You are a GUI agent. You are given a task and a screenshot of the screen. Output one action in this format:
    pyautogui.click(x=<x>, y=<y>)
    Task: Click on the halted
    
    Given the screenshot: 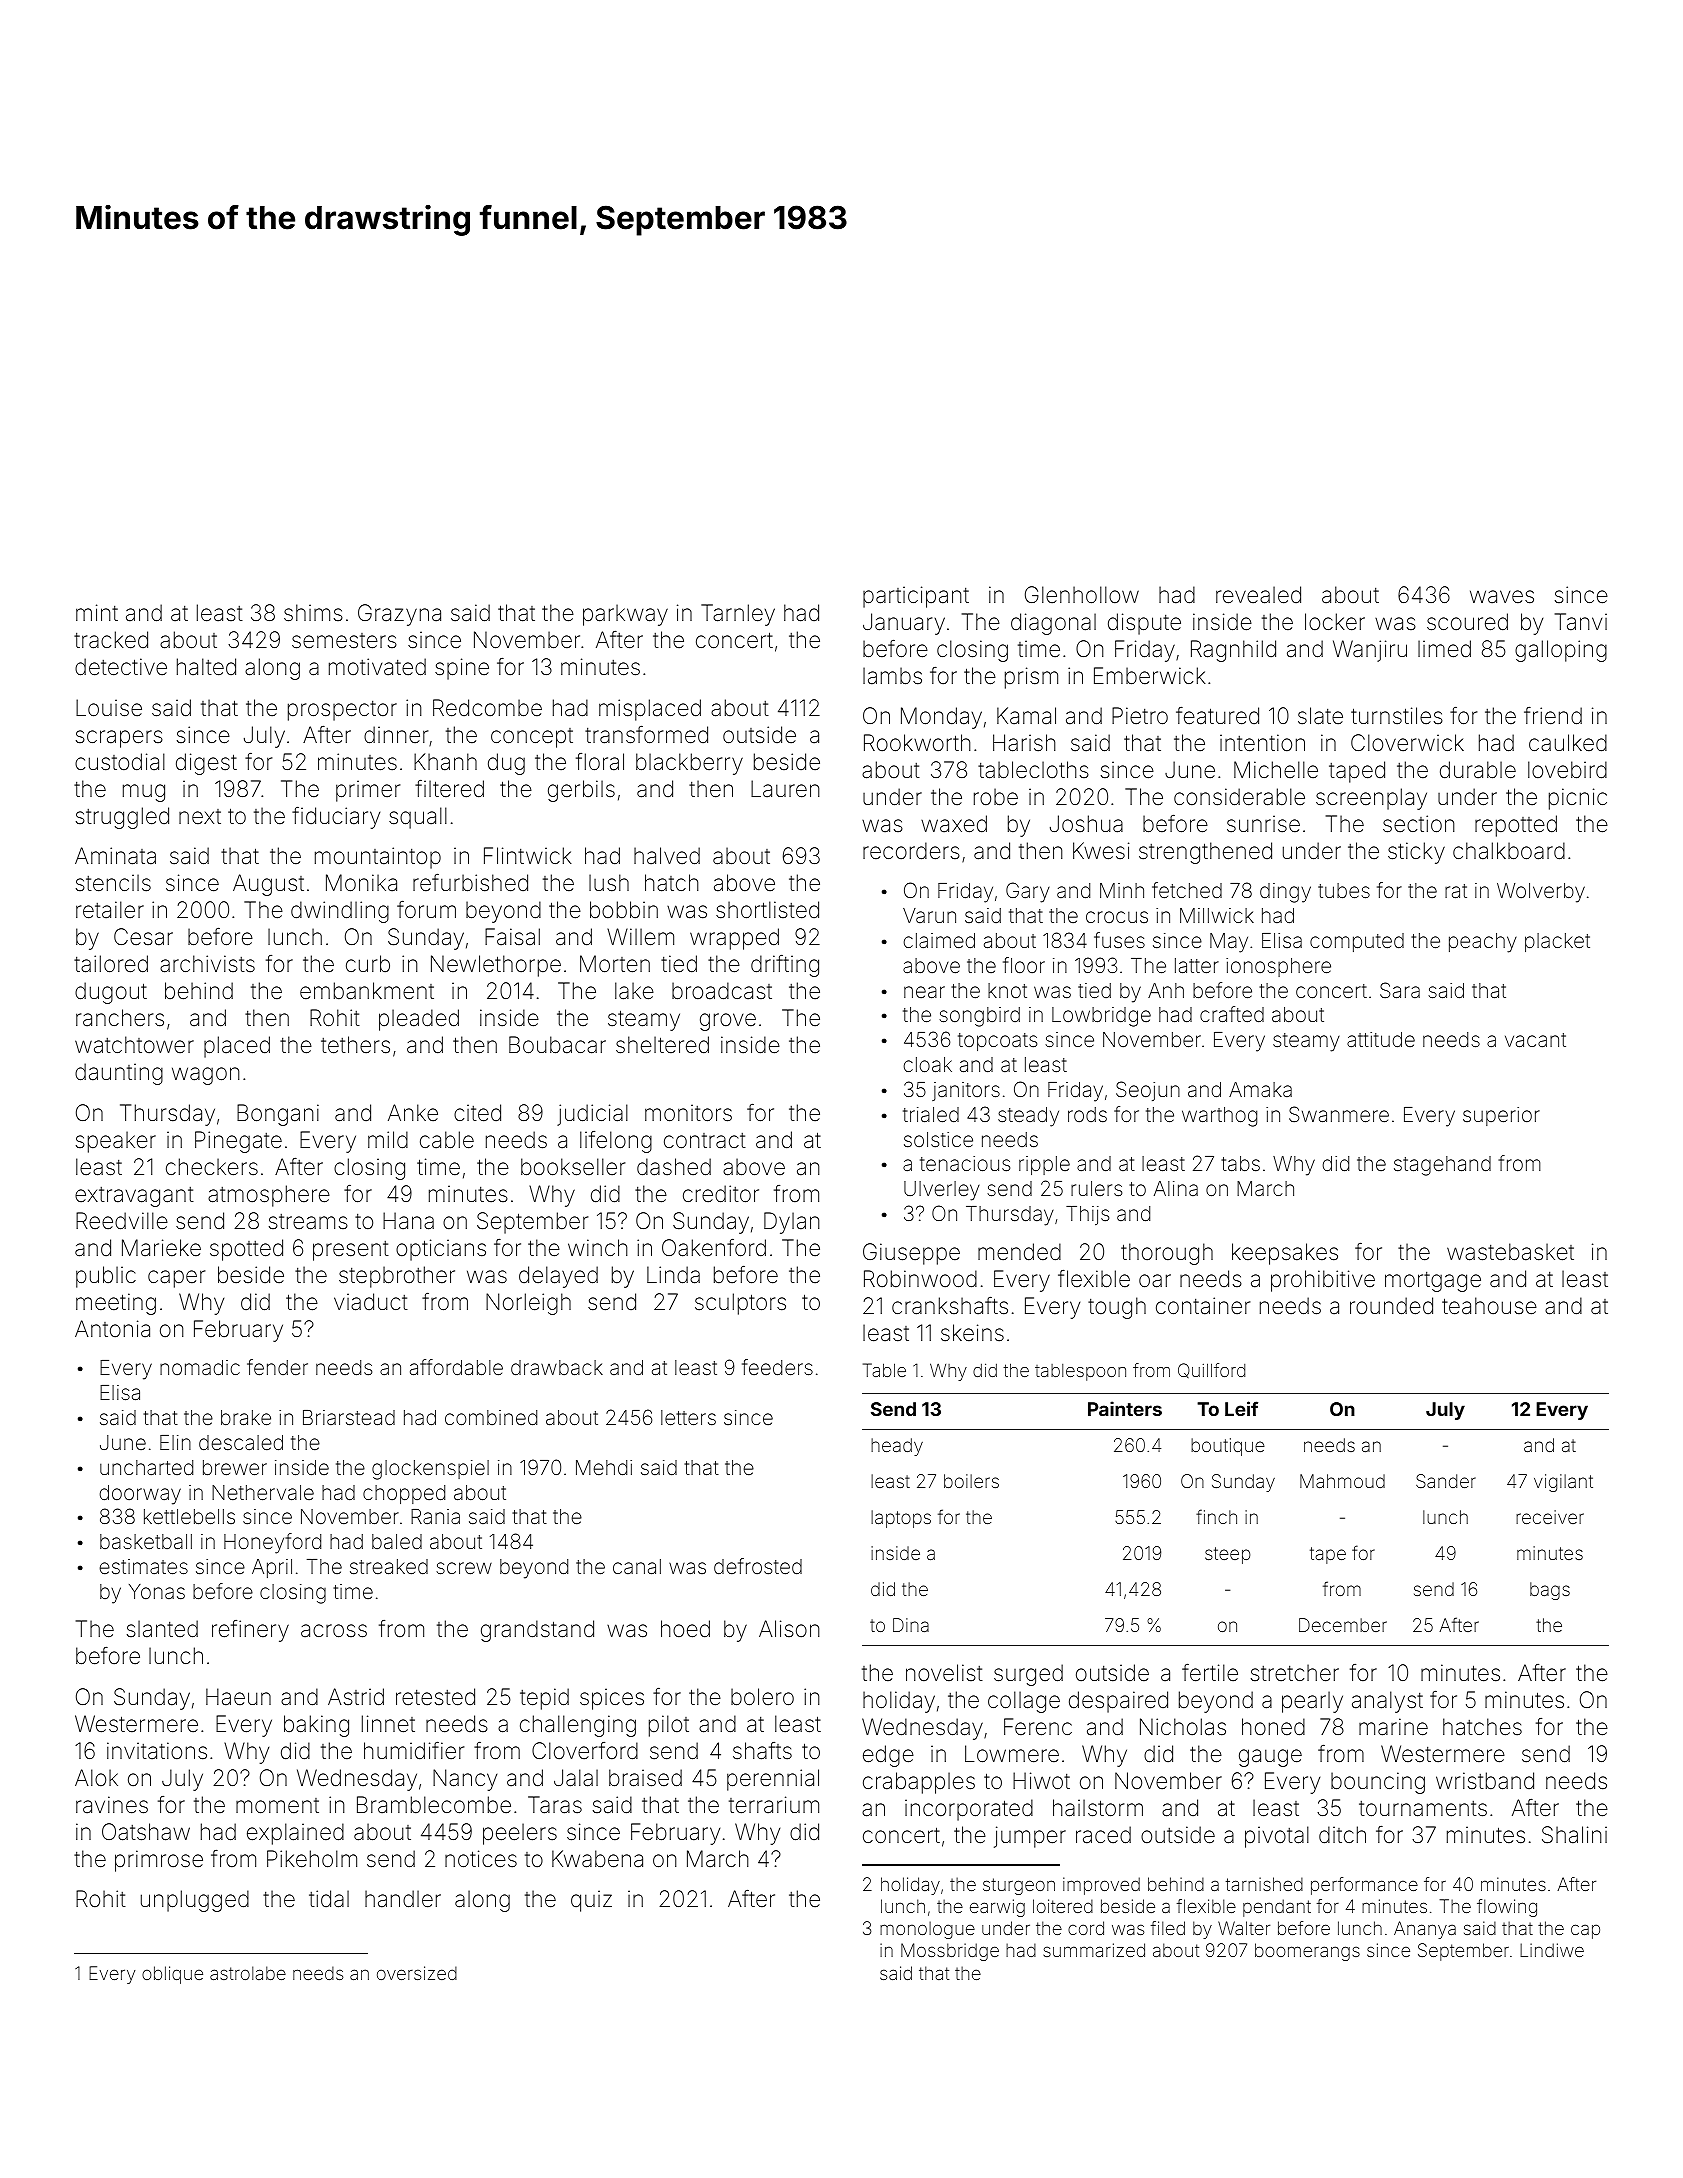 What is the action you would take?
    pyautogui.click(x=206, y=667)
